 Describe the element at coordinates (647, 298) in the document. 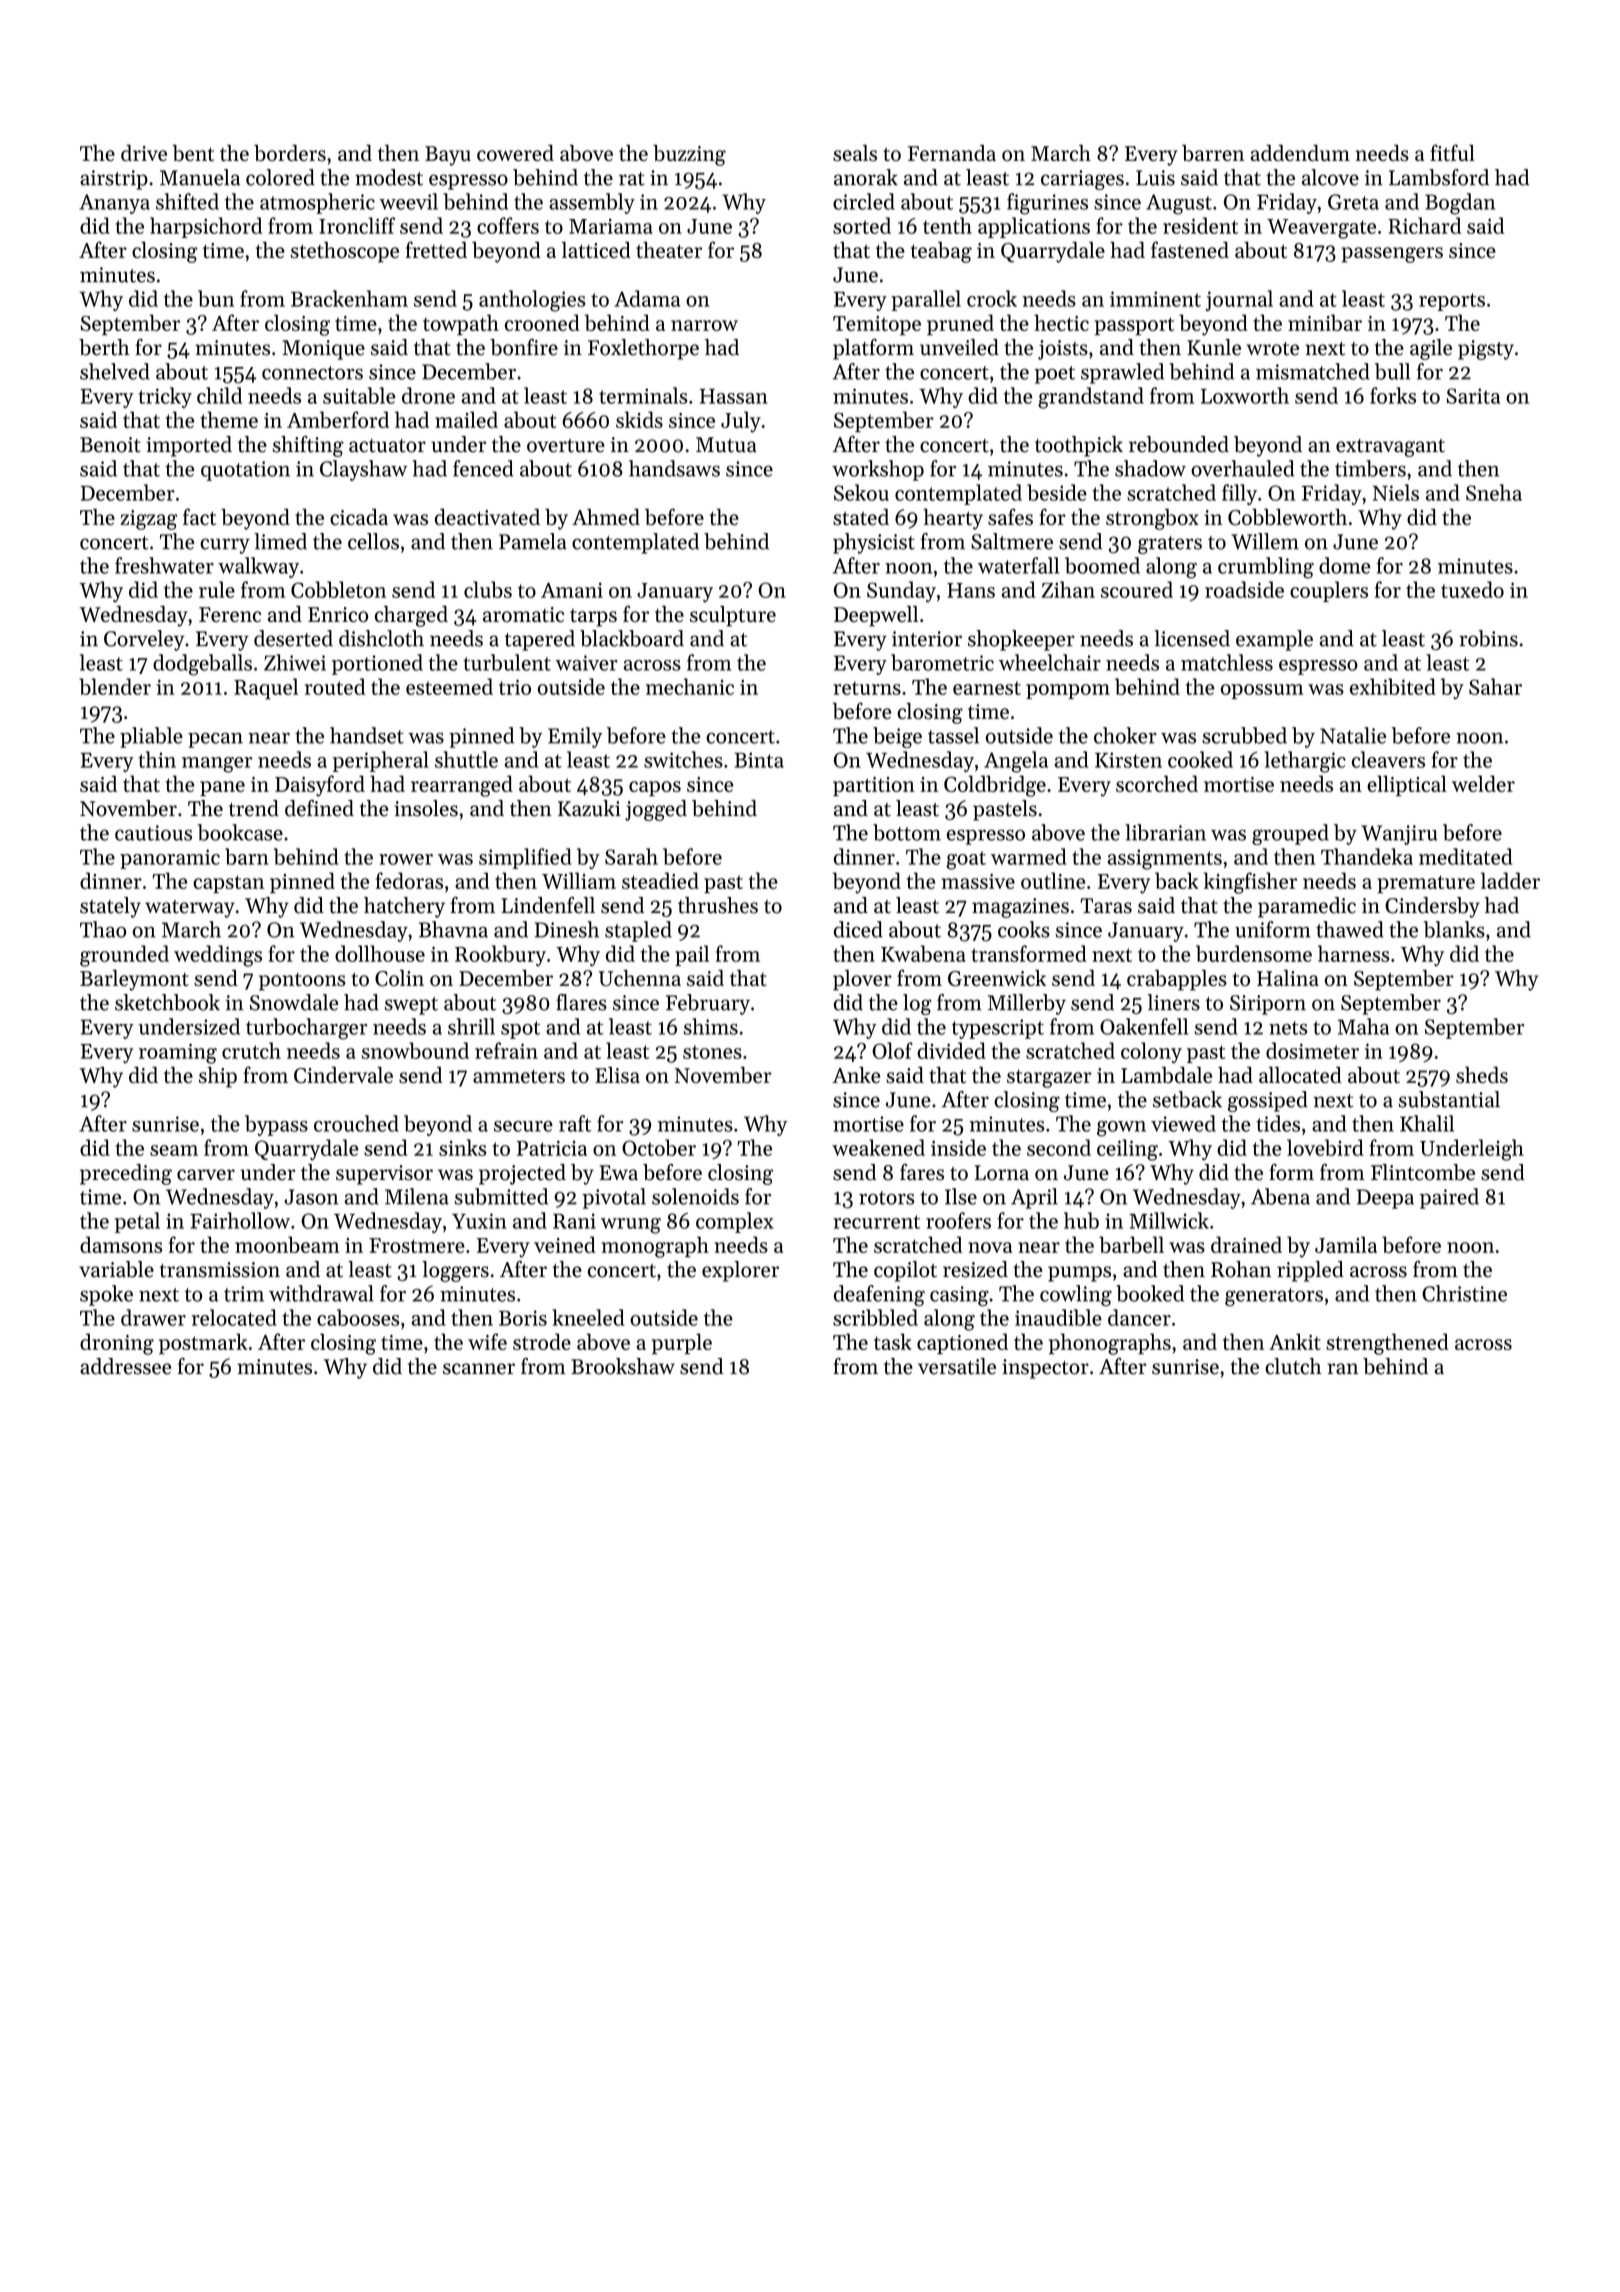

I see `Adama` at that location.
